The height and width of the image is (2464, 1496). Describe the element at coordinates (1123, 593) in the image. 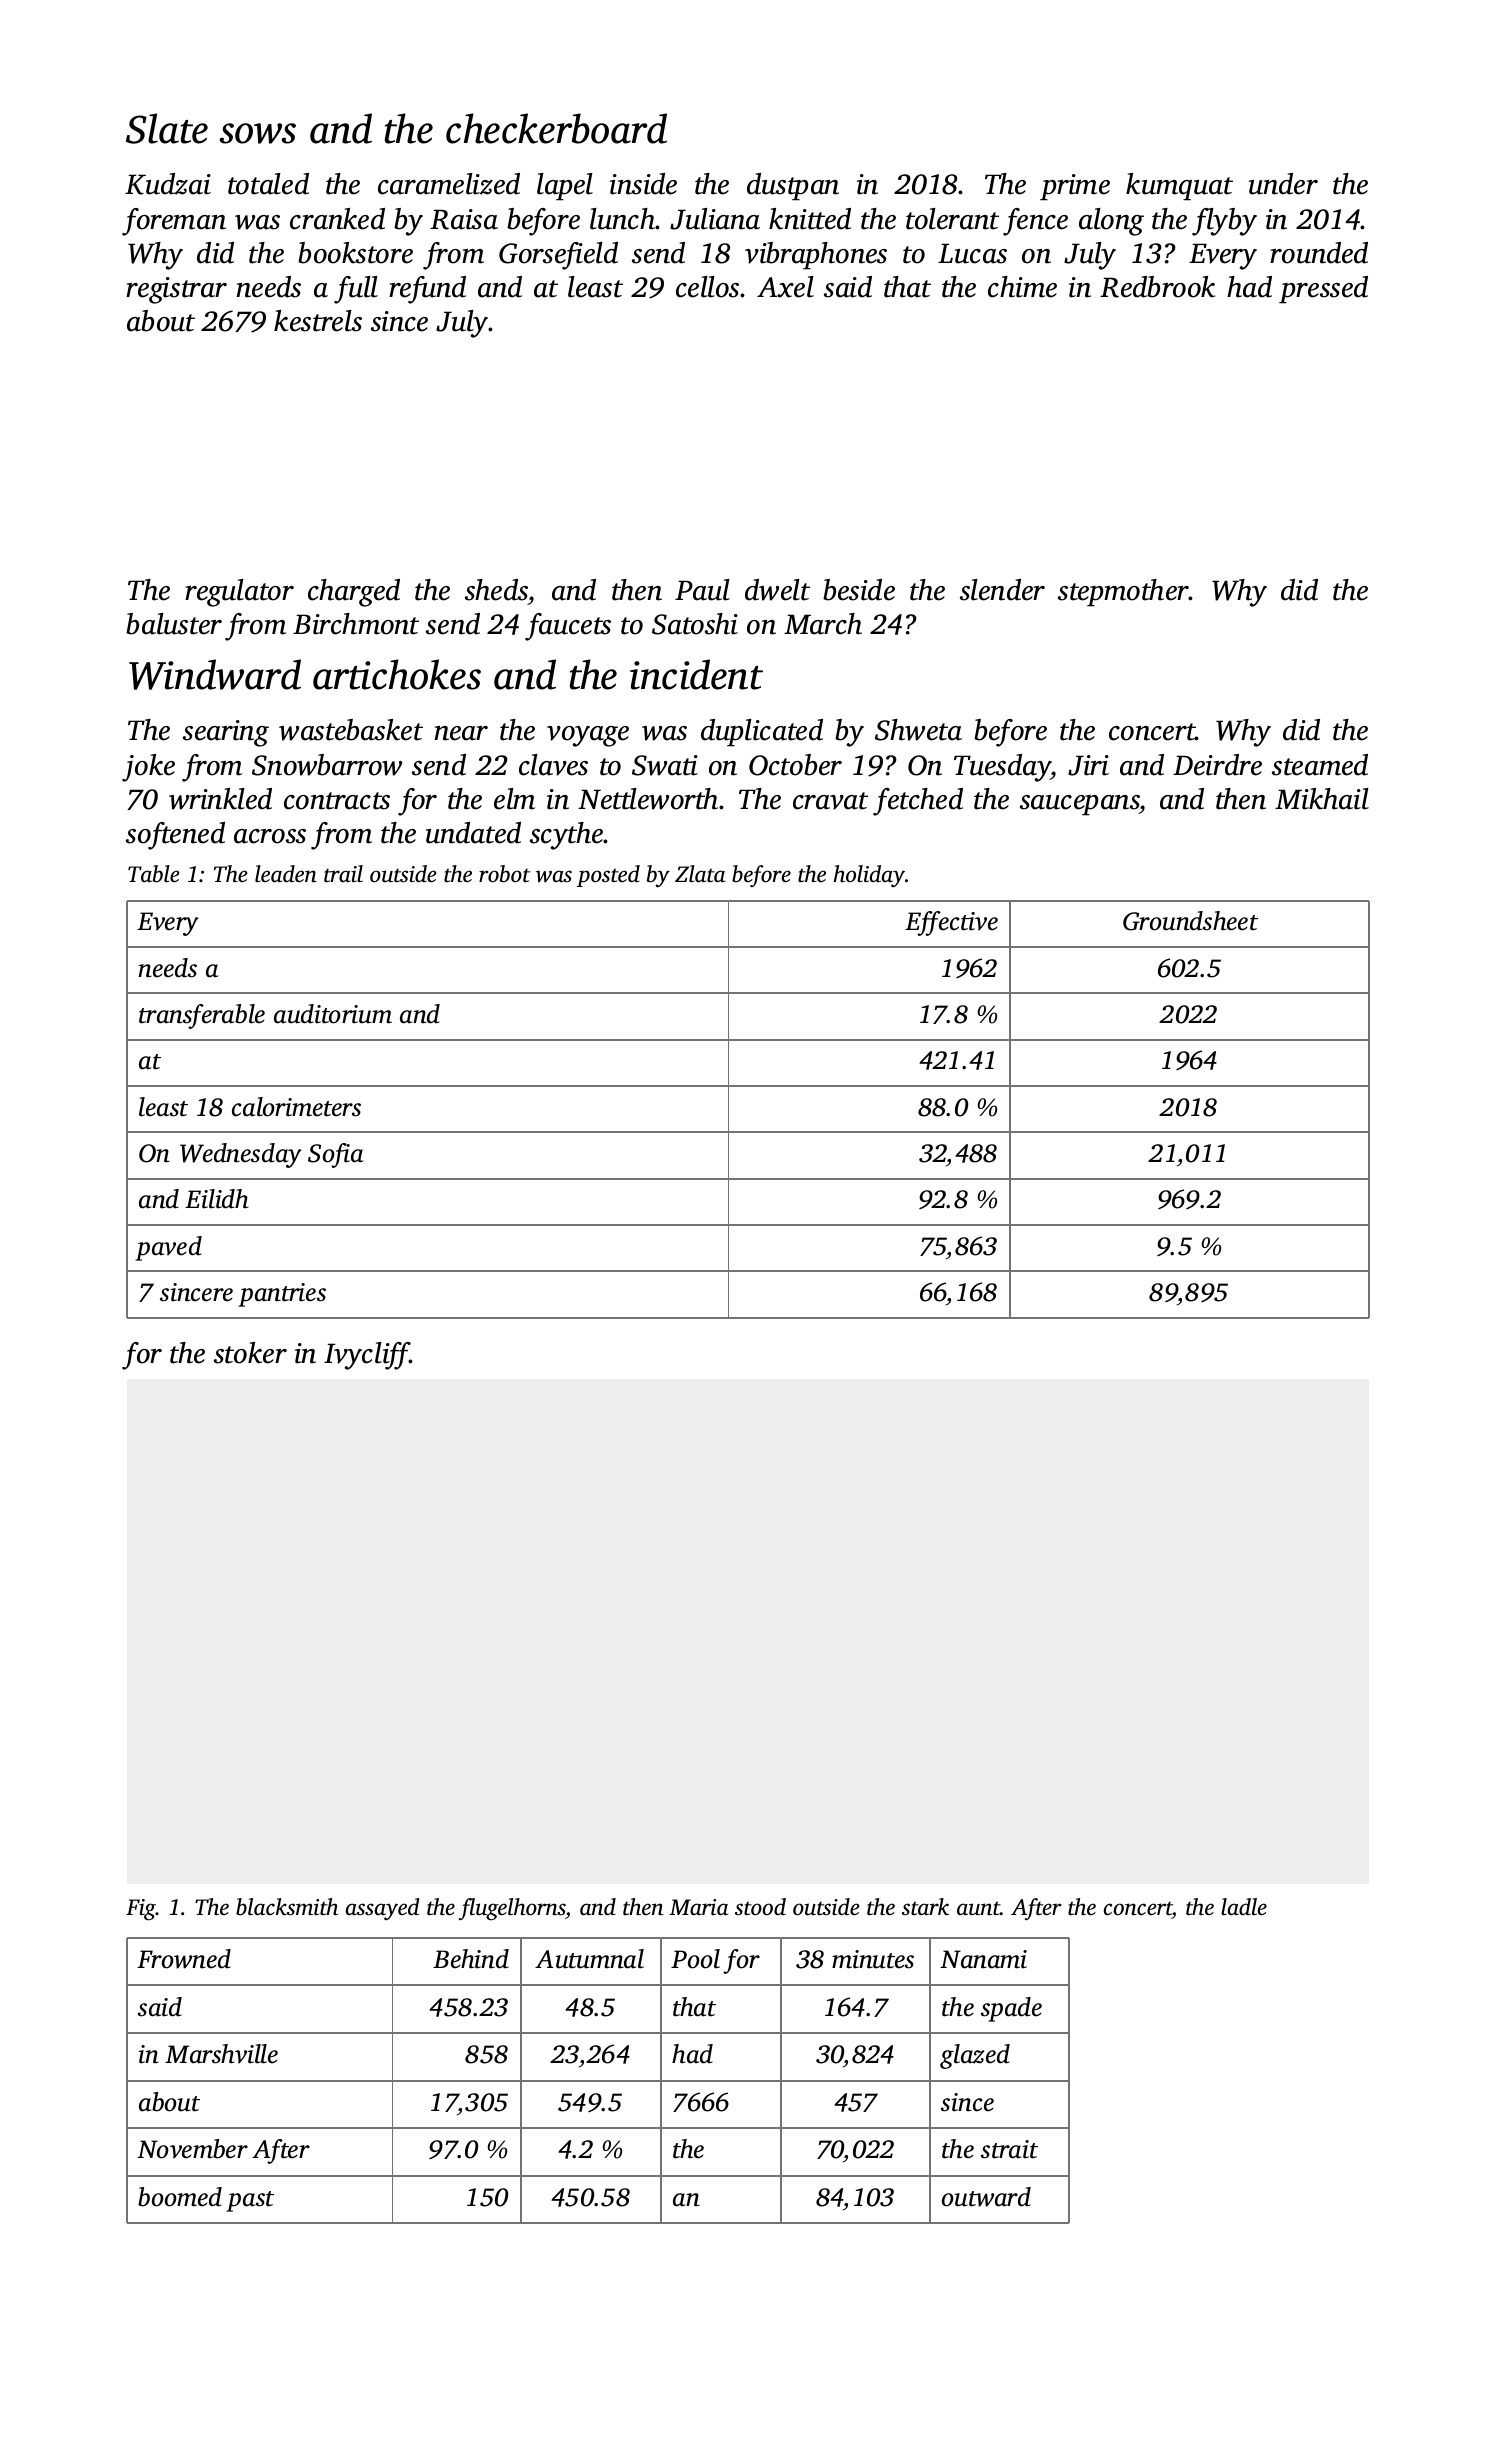

I see `stepmother` at that location.
